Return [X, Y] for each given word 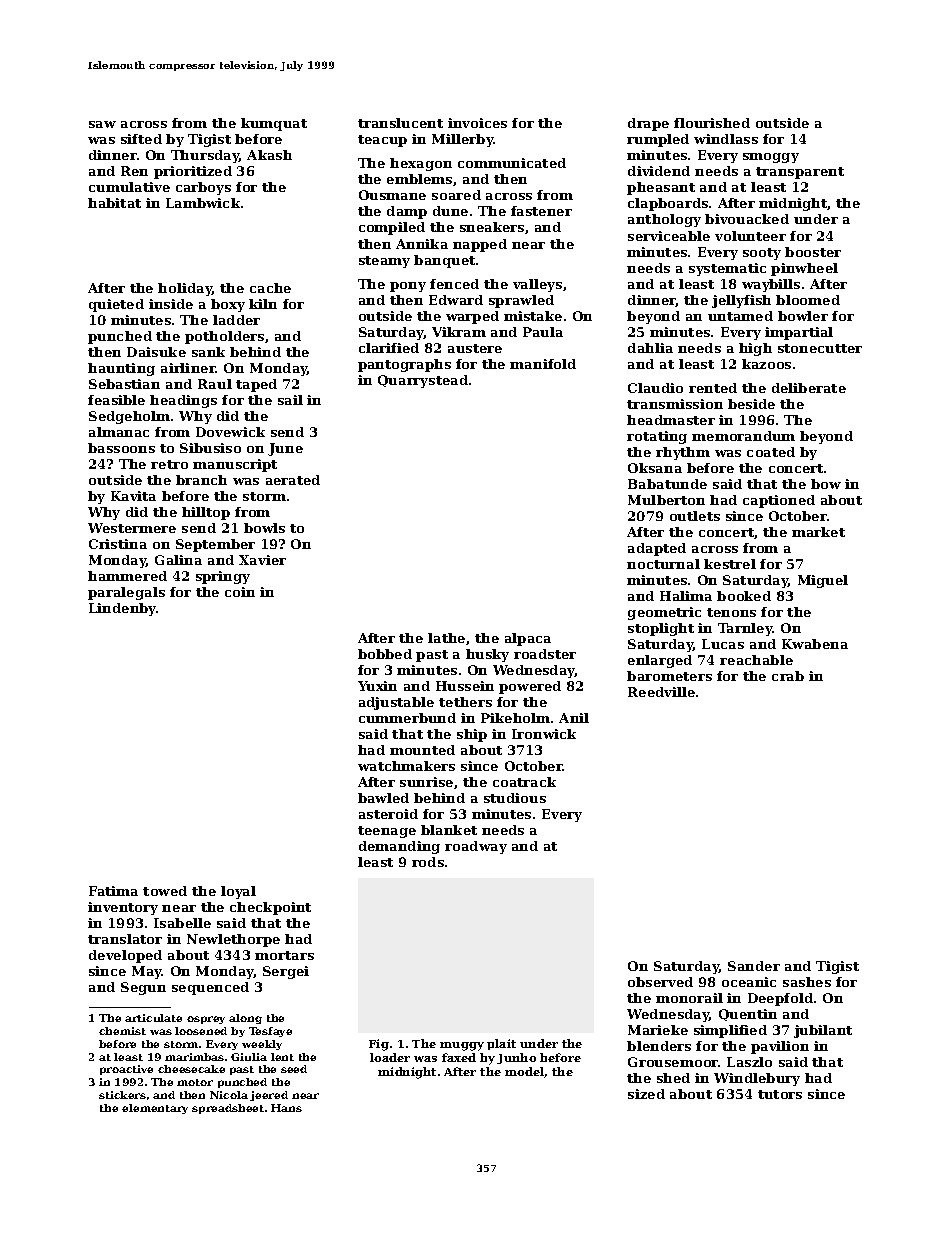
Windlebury [757, 1079]
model [525, 1072]
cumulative [129, 187]
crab [788, 676]
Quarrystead [423, 381]
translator [125, 939]
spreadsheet [228, 1109]
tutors [780, 1094]
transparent [800, 173]
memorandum [743, 436]
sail [290, 400]
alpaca [528, 639]
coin [240, 592]
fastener [541, 211]
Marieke [658, 1030]
